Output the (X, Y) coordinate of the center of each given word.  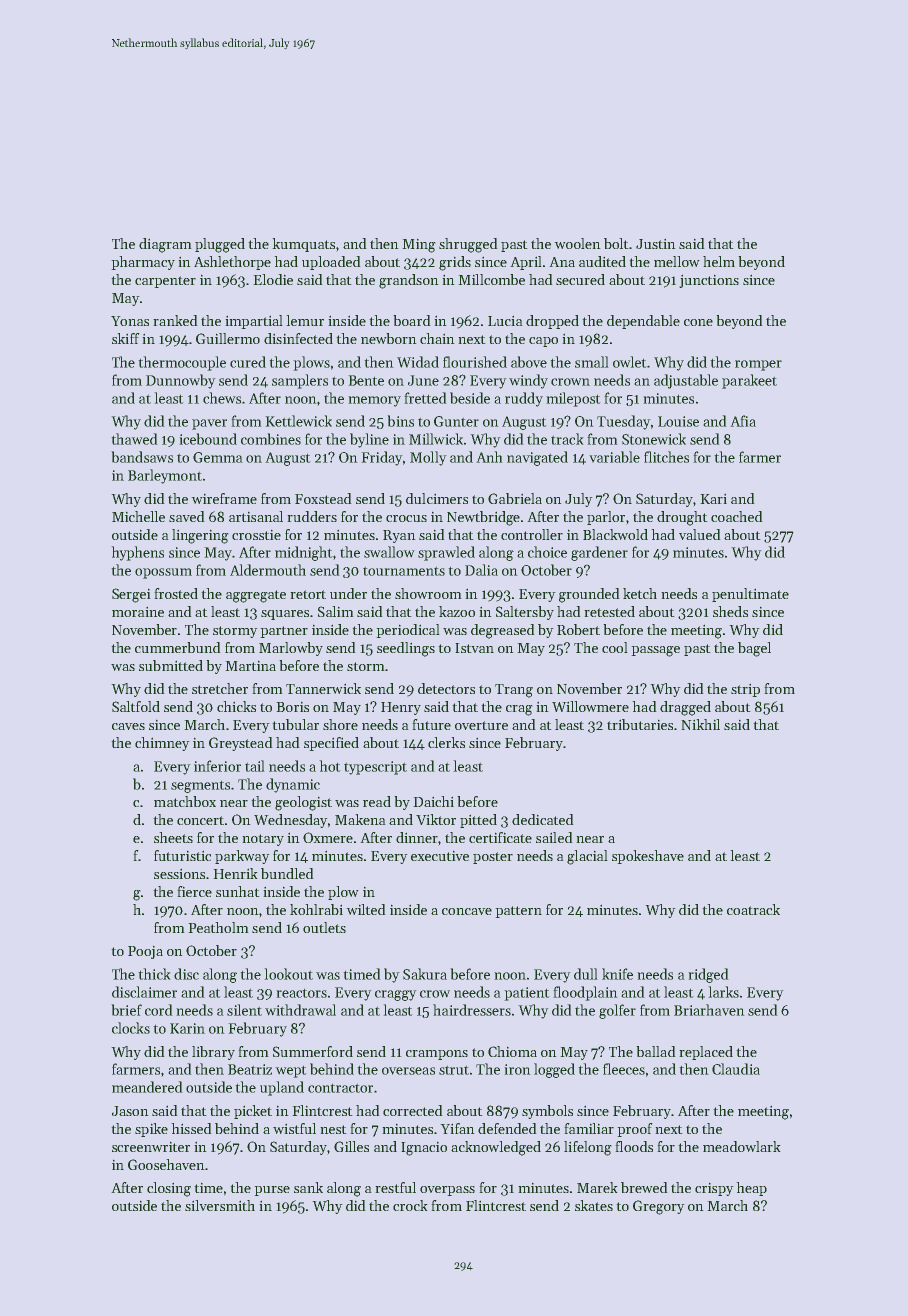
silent (244, 1010)
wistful (294, 1128)
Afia (743, 421)
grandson (409, 281)
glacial (587, 857)
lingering (200, 536)
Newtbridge (483, 518)
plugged (220, 245)
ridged (708, 975)
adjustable (686, 381)
